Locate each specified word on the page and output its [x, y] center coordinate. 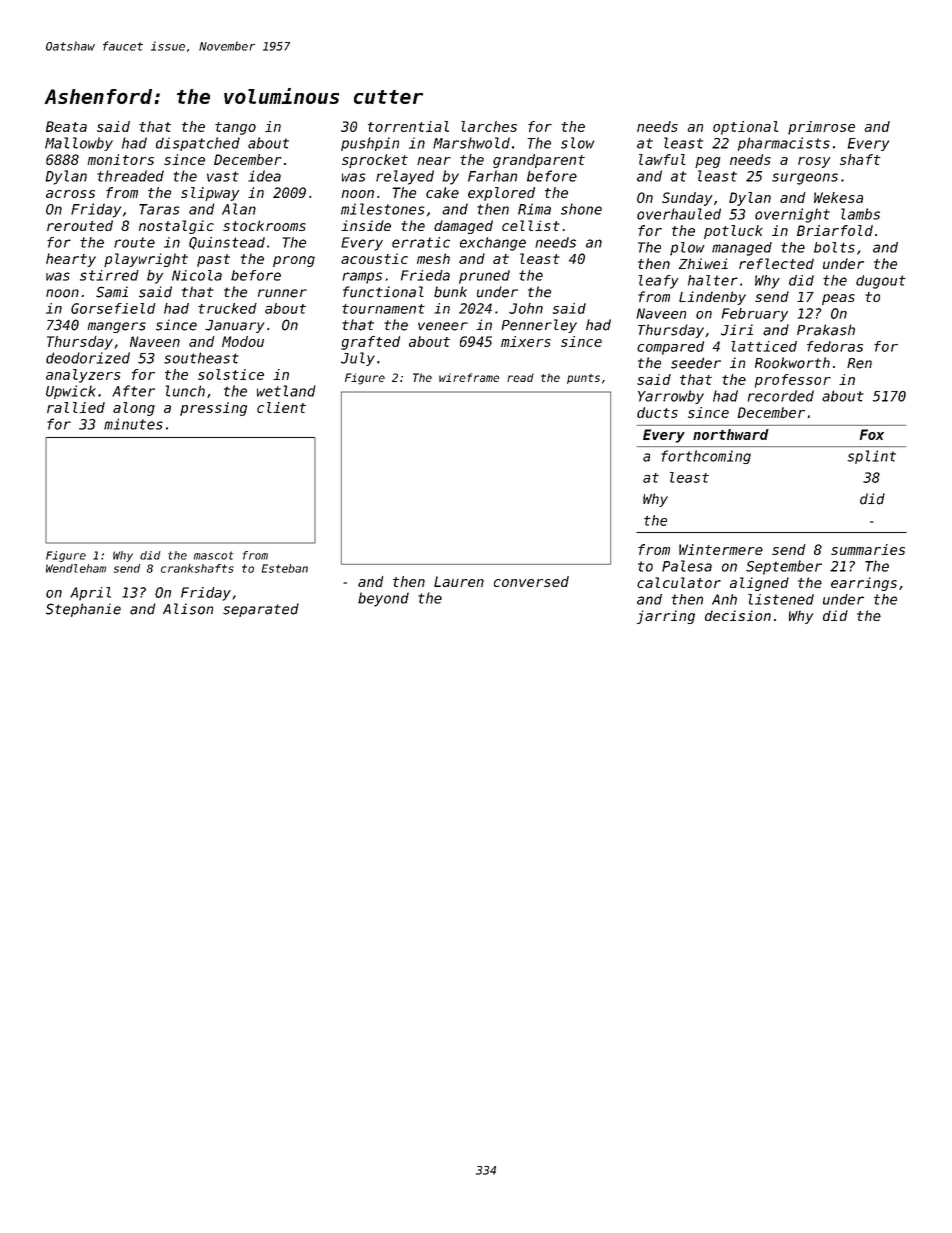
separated [261, 610]
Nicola [197, 275]
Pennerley [539, 326]
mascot [213, 555]
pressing [213, 409]
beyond [383, 599]
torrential [408, 126]
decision [738, 615]
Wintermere [721, 549]
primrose [821, 128]
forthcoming [706, 457]
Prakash [826, 330]
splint [871, 457]
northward [731, 434]
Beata [66, 126]
